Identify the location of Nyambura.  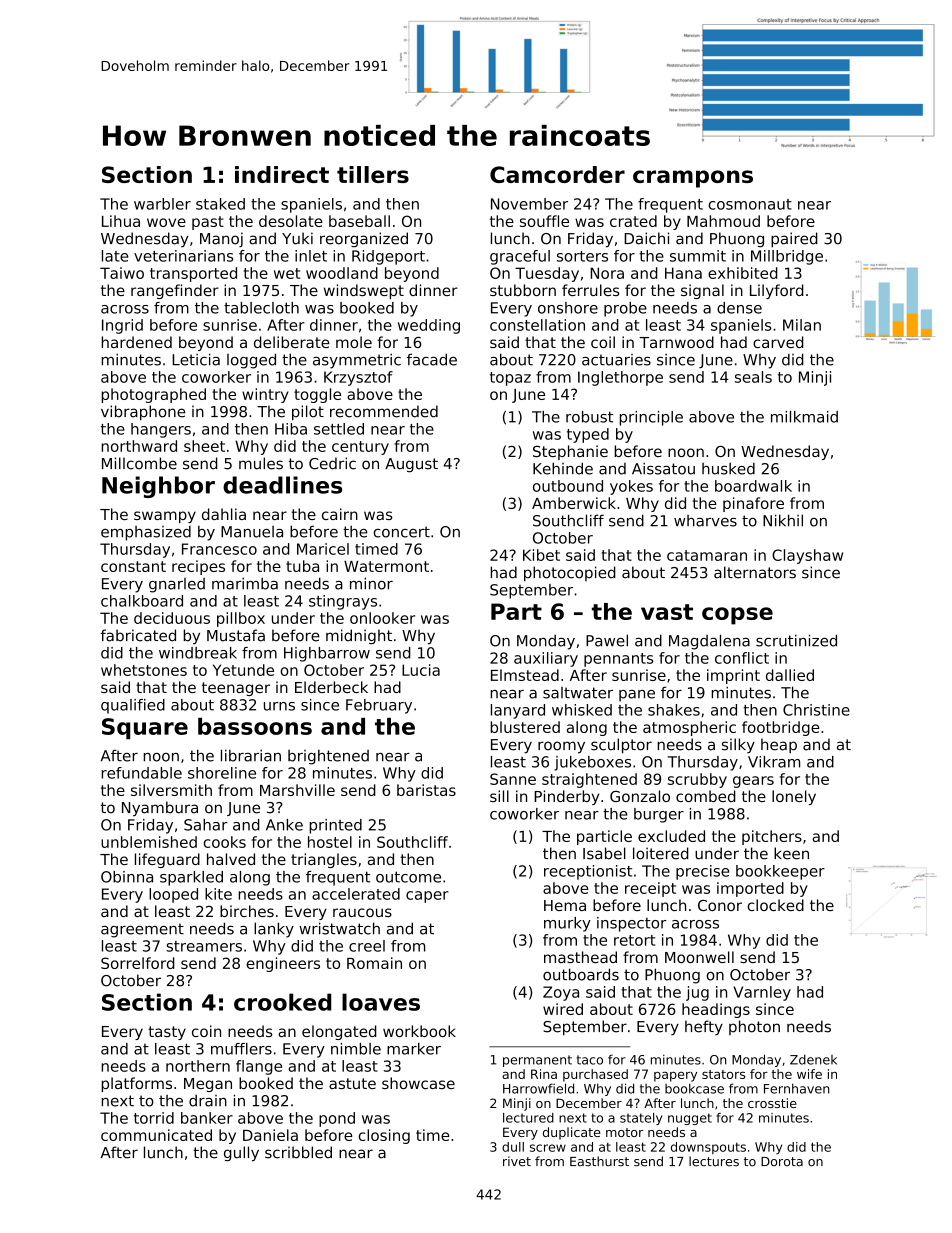
(160, 809).
